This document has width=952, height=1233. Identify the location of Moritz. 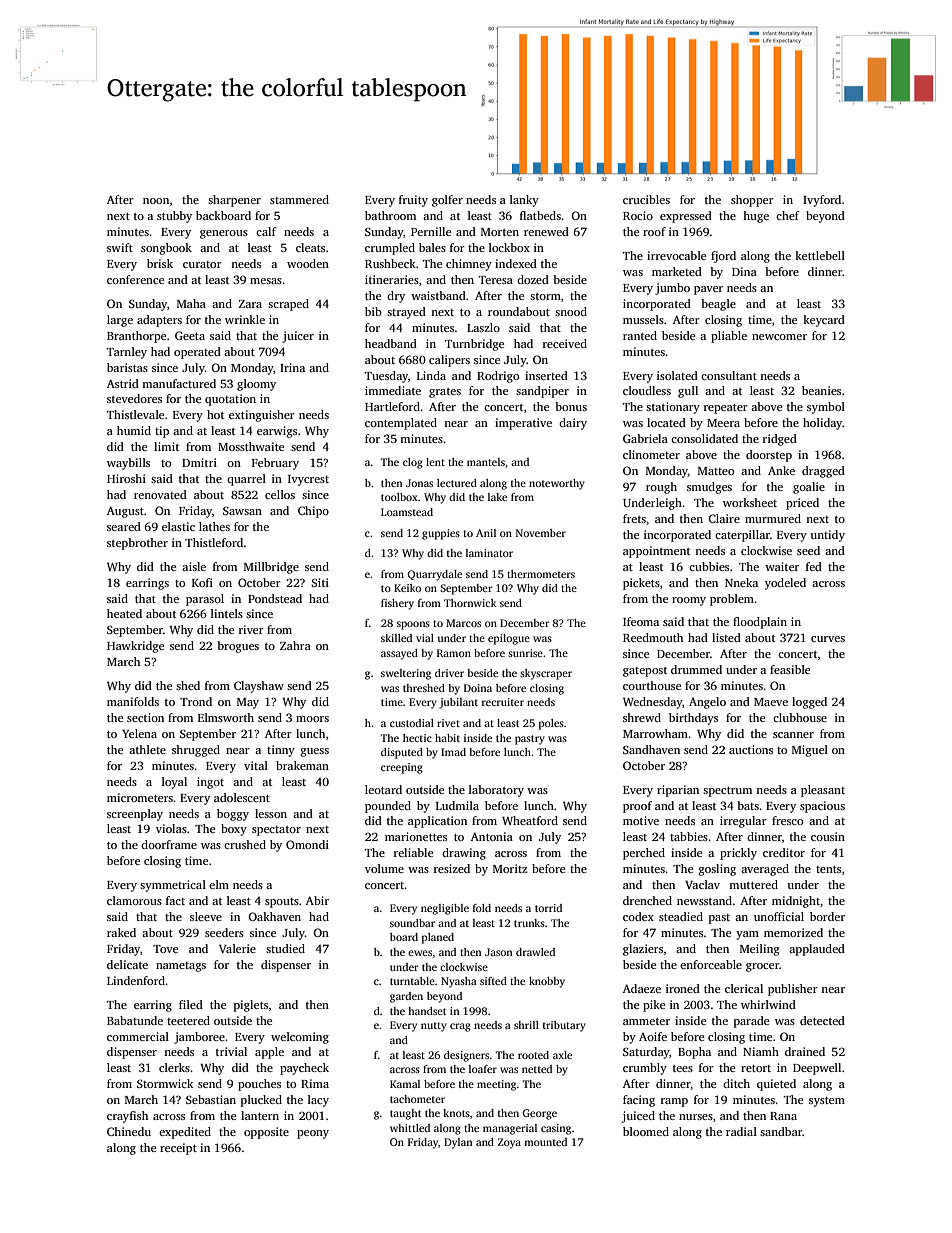
(510, 868).
